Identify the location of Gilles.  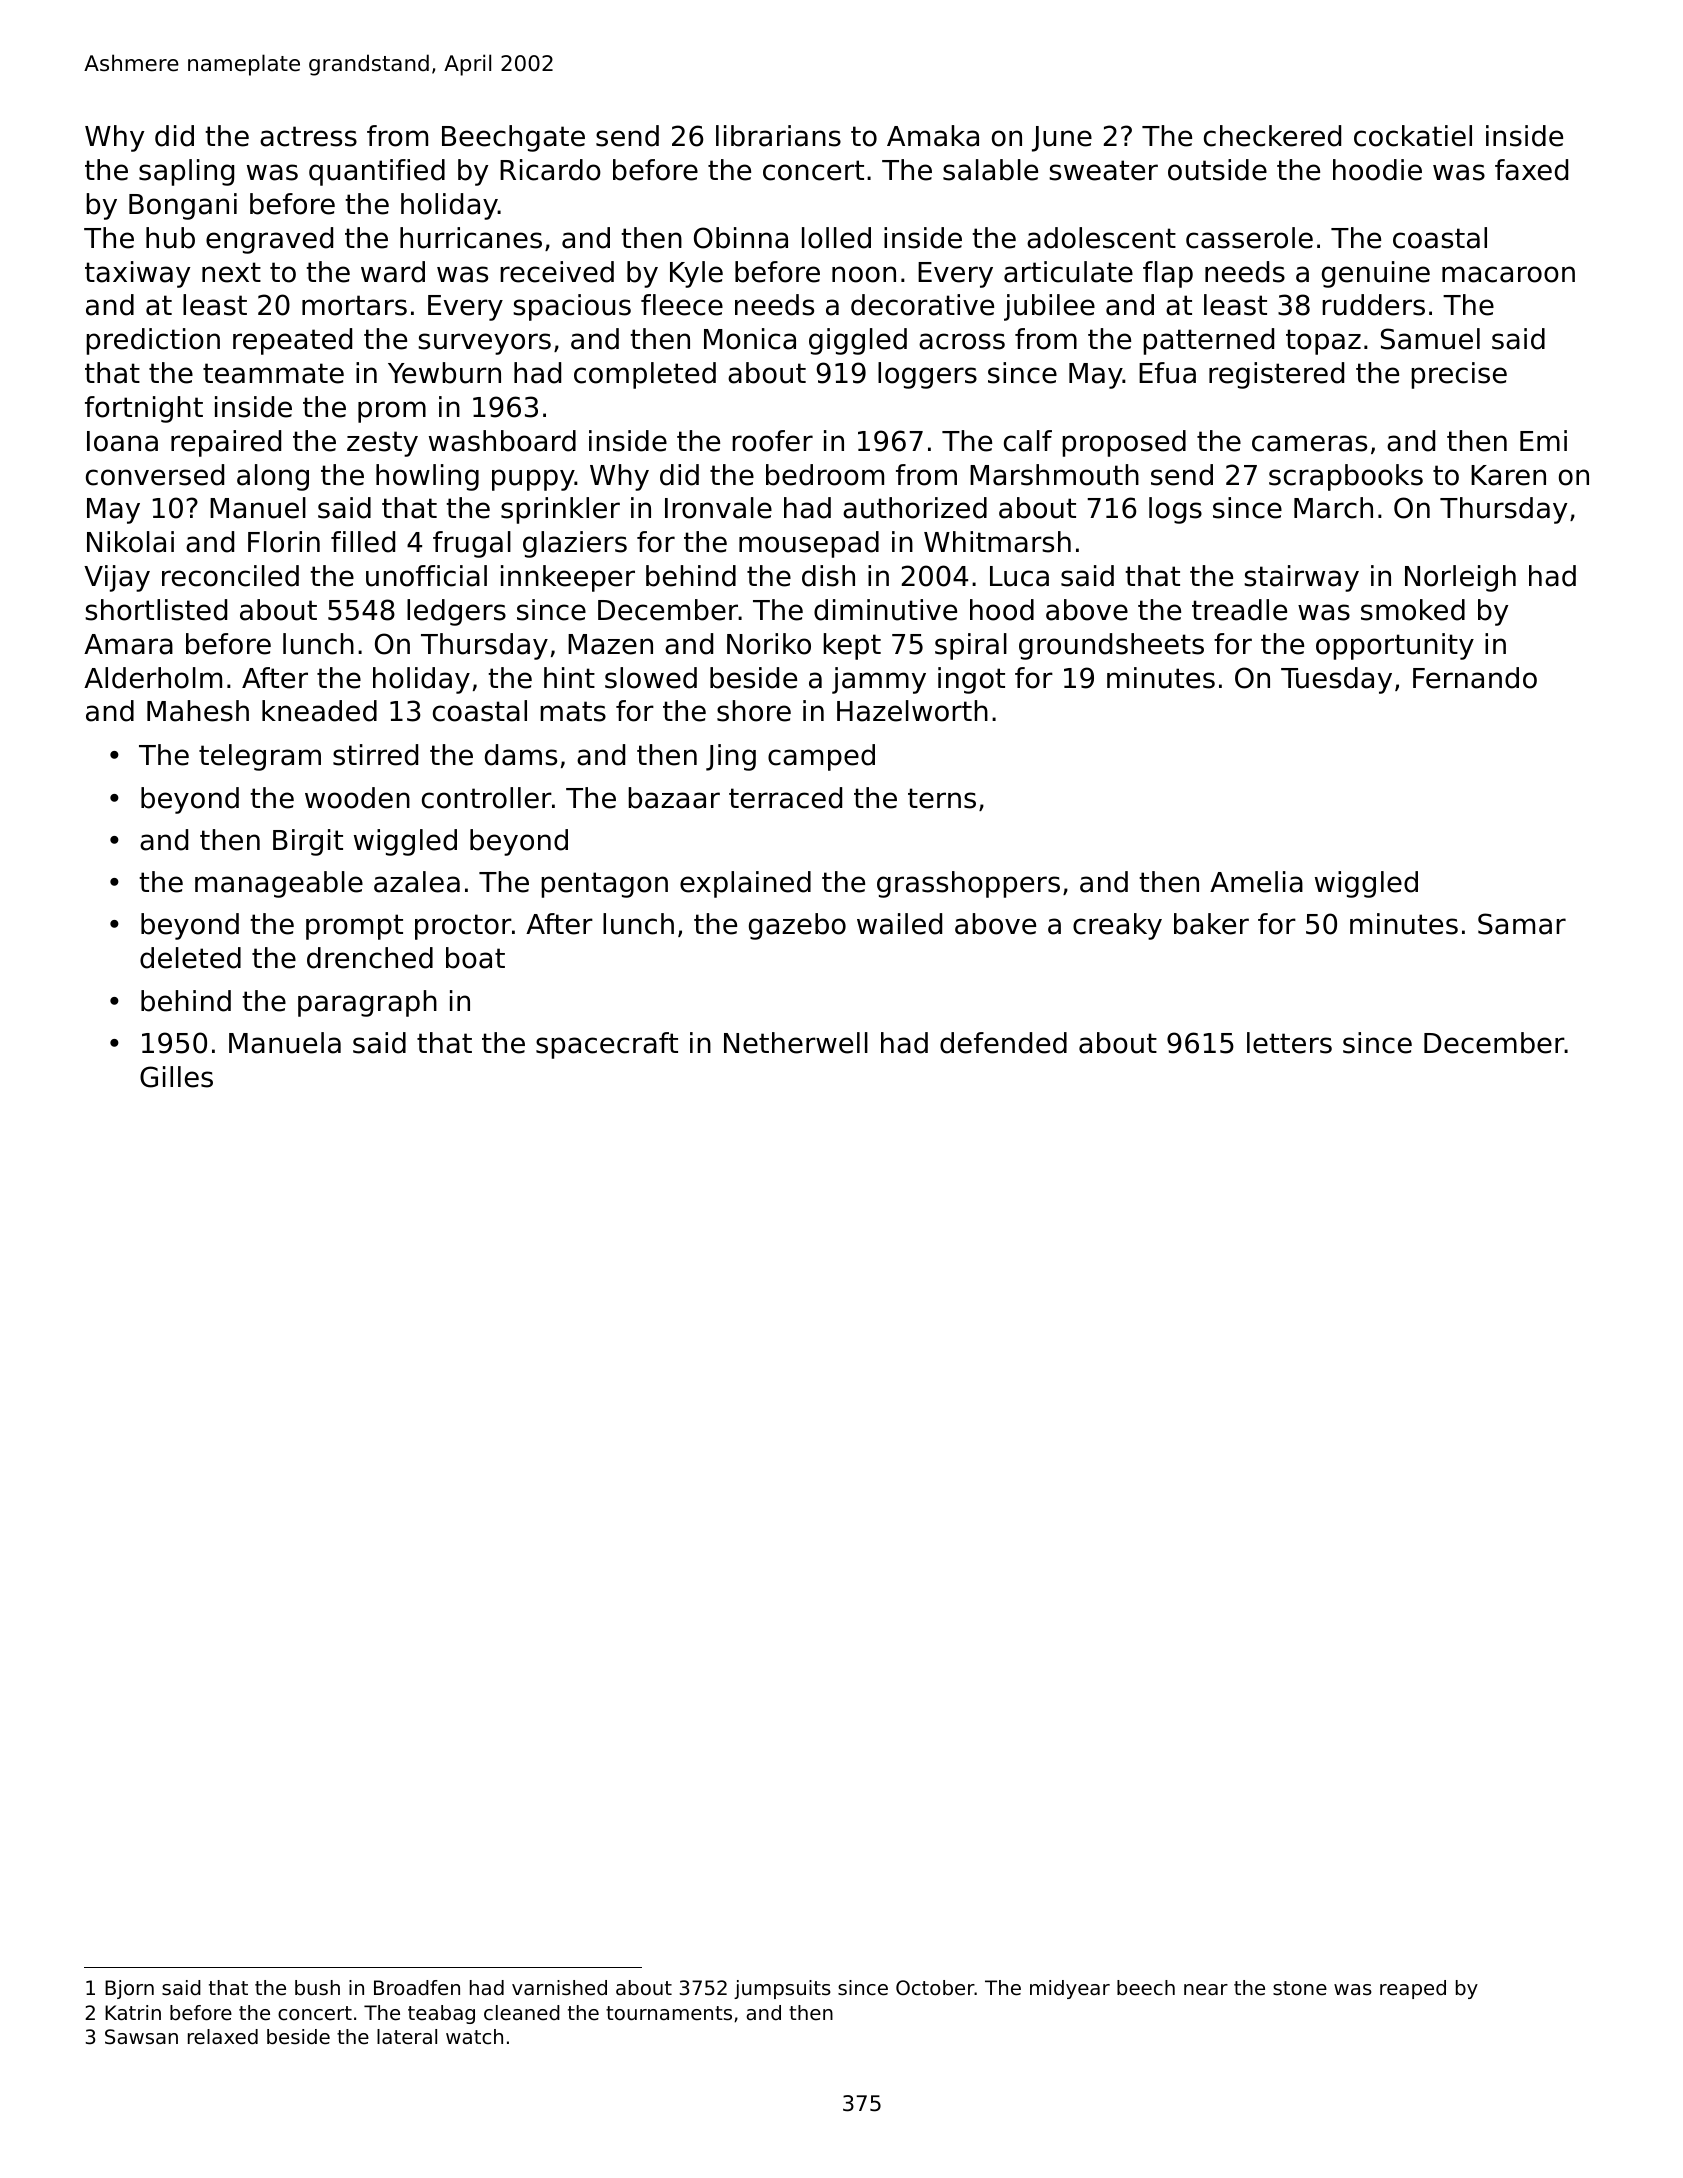
(176, 1077).
